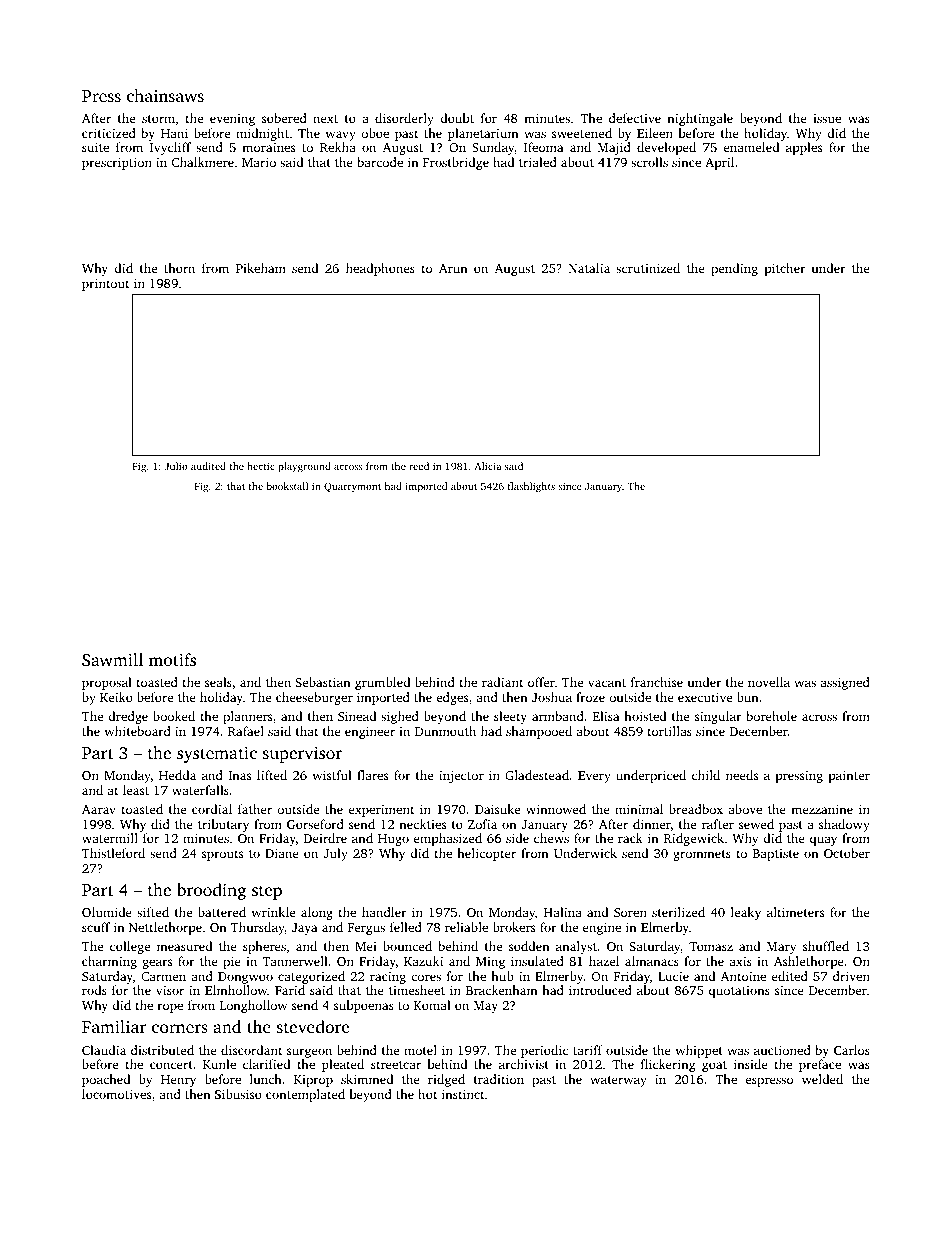 This screenshot has width=952, height=1233. What do you see at coordinates (488, 466) in the screenshot?
I see `Alicia` at bounding box center [488, 466].
